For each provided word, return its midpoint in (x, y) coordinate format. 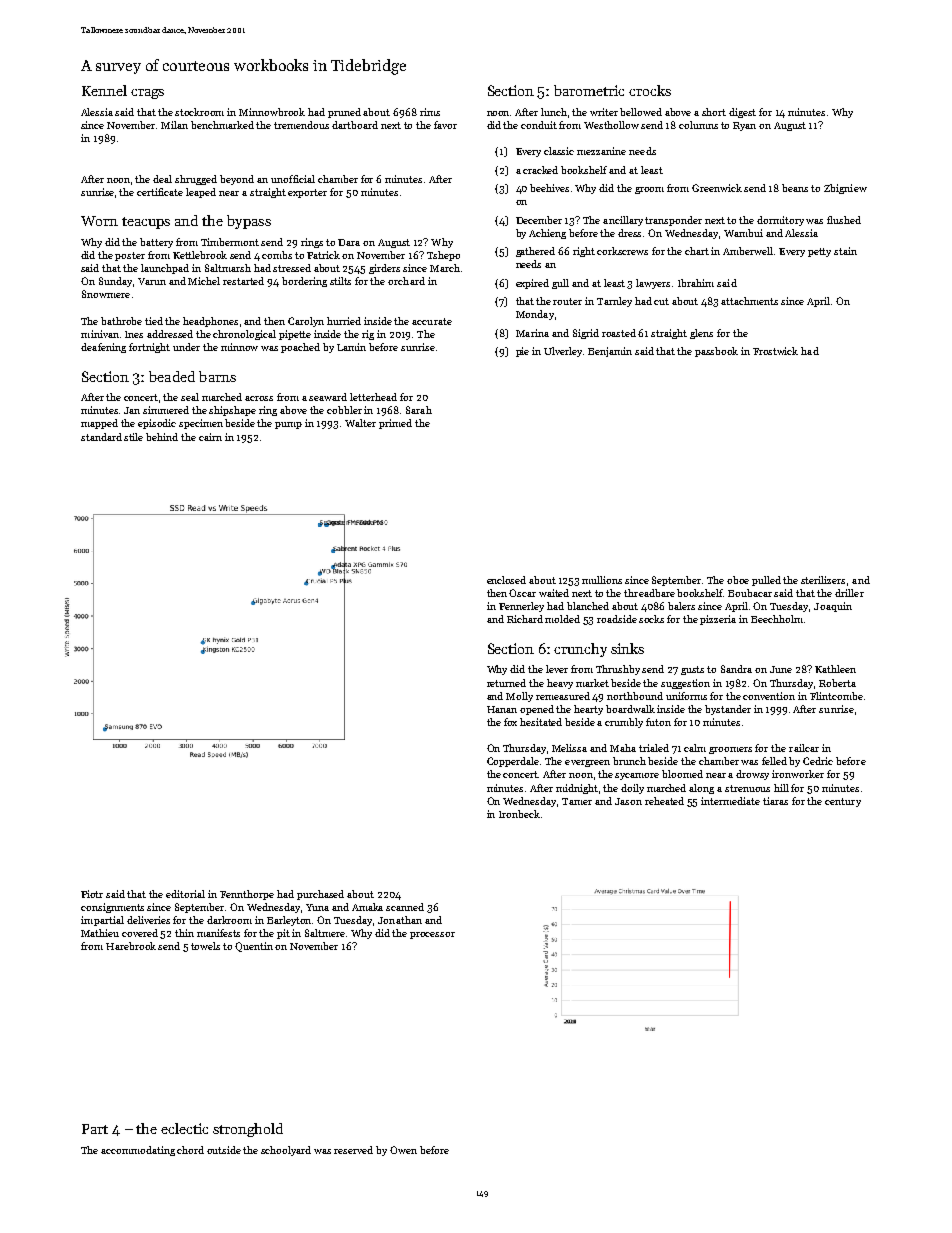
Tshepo (443, 256)
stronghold (248, 1130)
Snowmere (106, 294)
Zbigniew (845, 189)
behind (162, 437)
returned (506, 683)
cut (661, 301)
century (843, 802)
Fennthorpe (247, 895)
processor (432, 935)
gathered (535, 252)
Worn (99, 221)
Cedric (818, 761)
